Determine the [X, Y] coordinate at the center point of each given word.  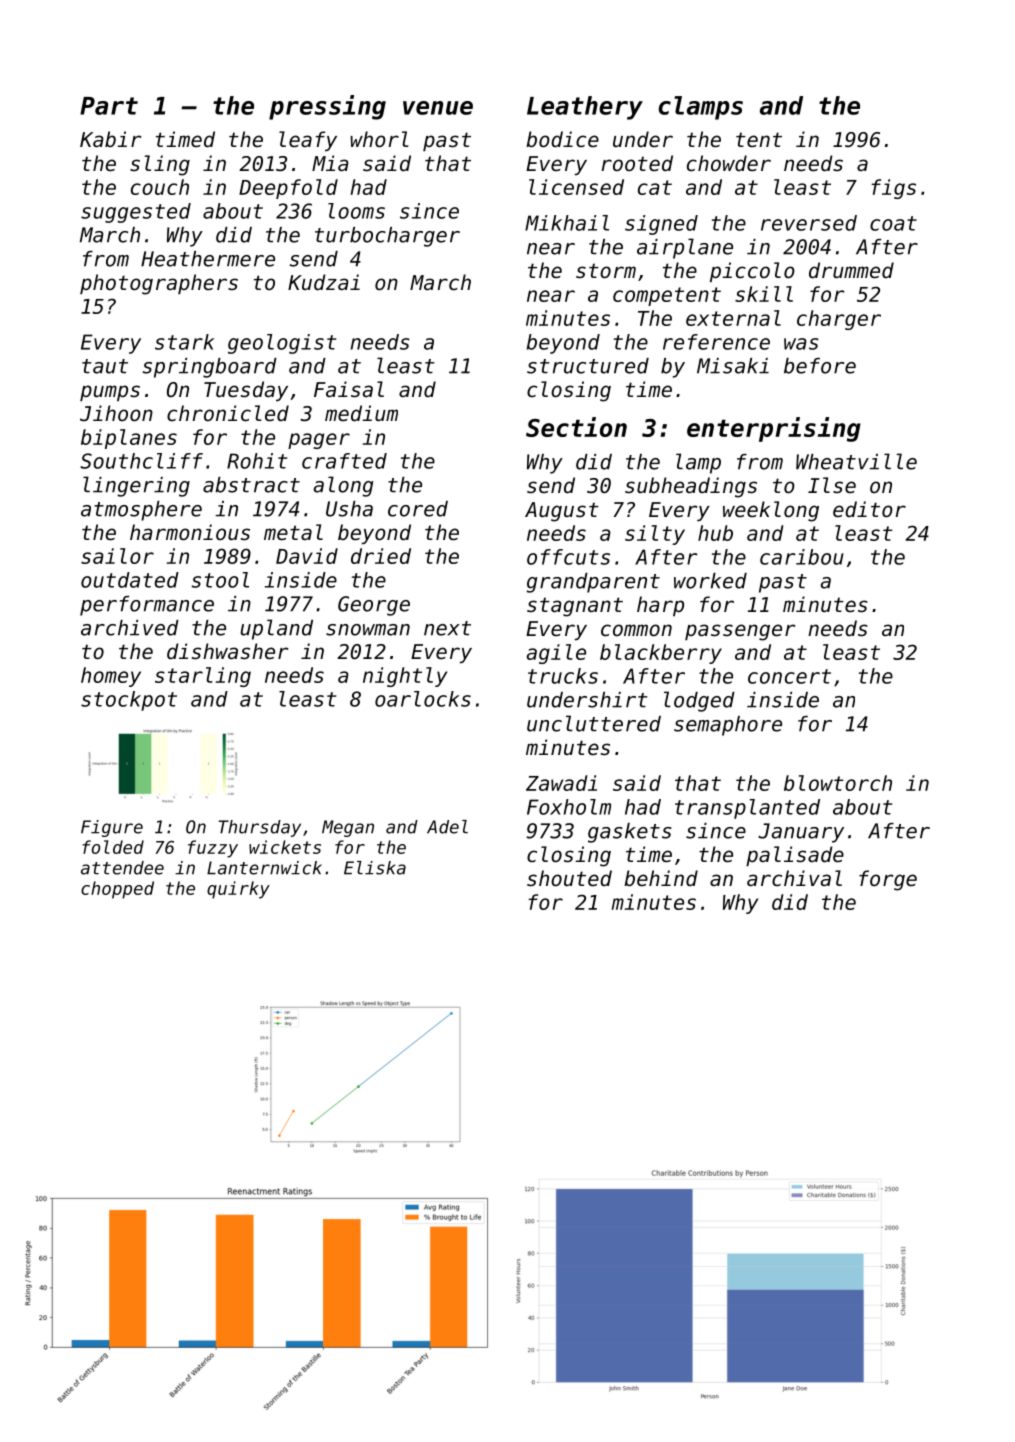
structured [588, 366]
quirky [238, 890]
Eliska [375, 868]
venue [438, 108]
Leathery [585, 108]
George [374, 606]
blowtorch [838, 783]
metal [293, 532]
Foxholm [569, 807]
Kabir [110, 139]
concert [789, 676]
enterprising [774, 429]
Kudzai [324, 282]
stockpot [129, 701]
